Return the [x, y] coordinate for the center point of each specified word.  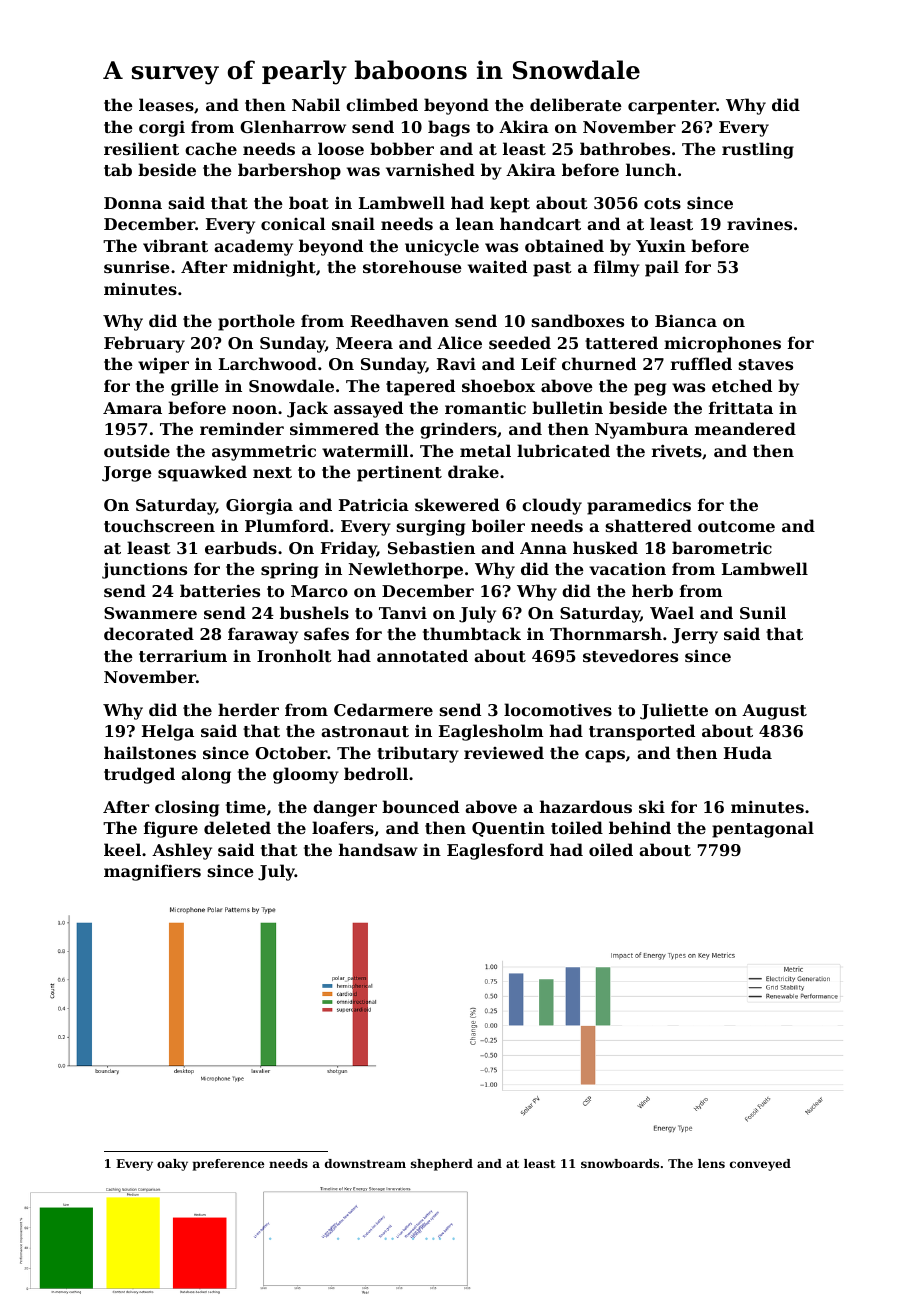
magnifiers [152, 872]
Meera [364, 343]
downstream [365, 1163]
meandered [745, 428]
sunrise [137, 266]
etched [742, 385]
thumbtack [472, 633]
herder [248, 709]
